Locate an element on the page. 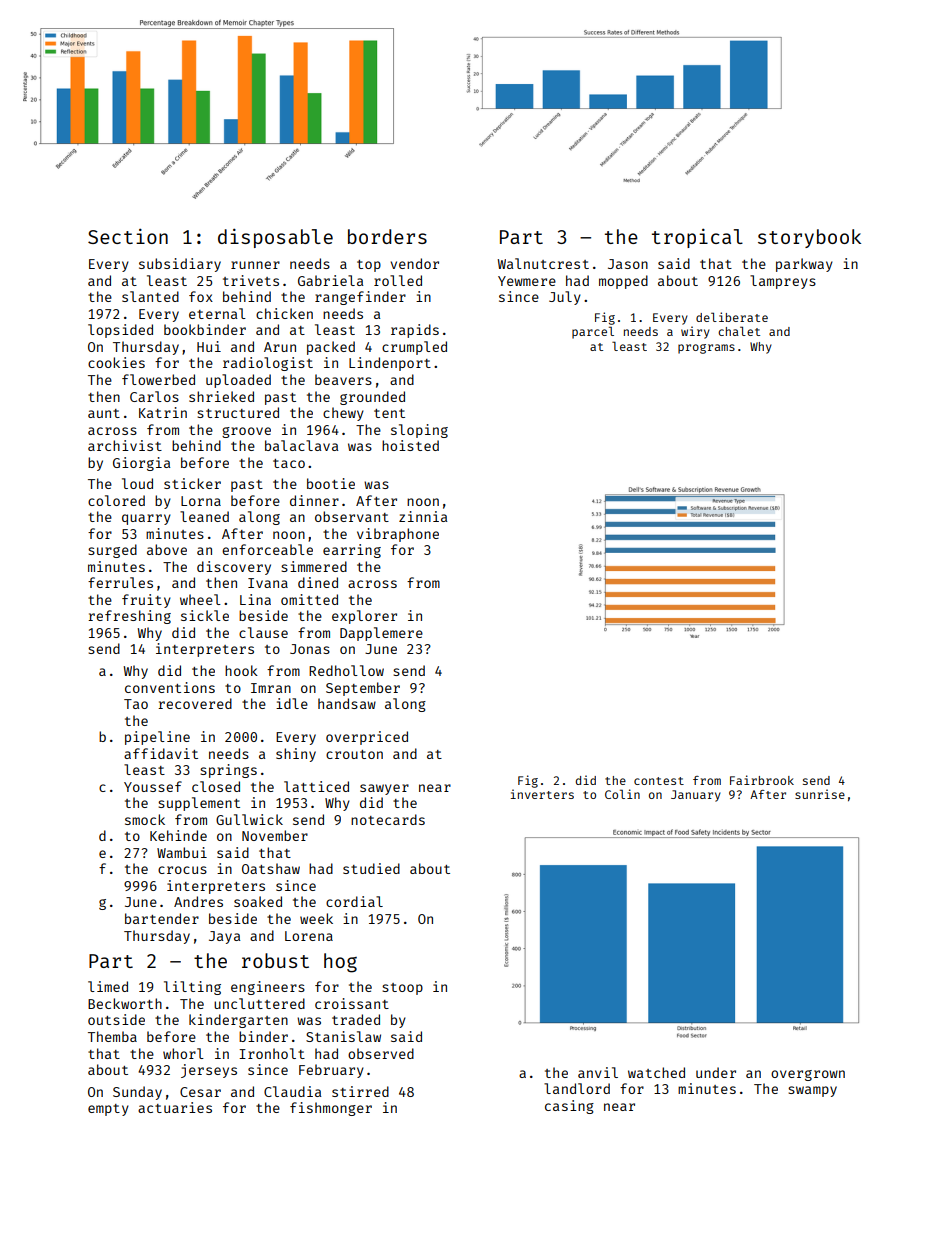 This page has height=1233, width=952. Tao is located at coordinates (136, 704).
